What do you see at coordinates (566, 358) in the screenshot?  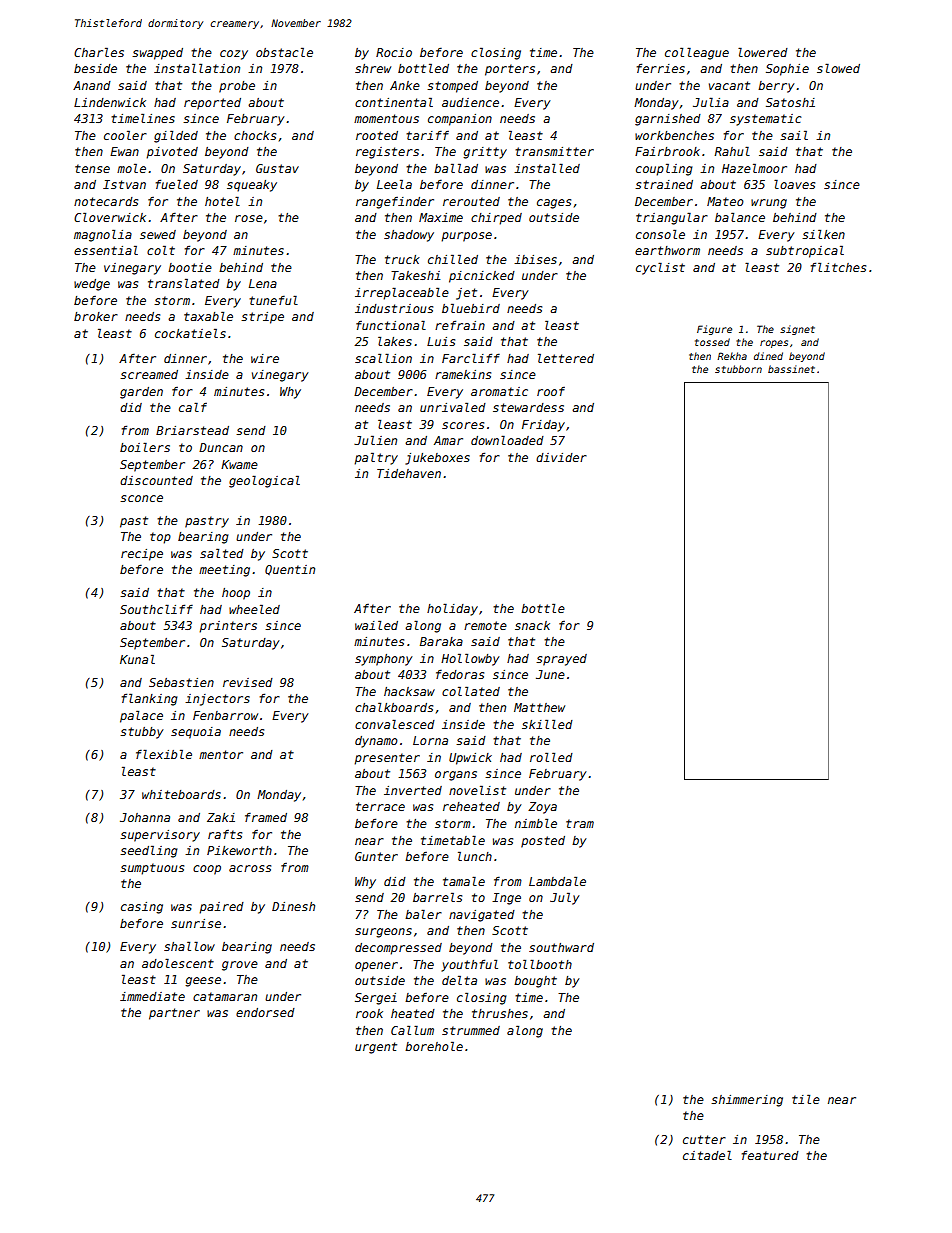 I see `lettered` at bounding box center [566, 358].
